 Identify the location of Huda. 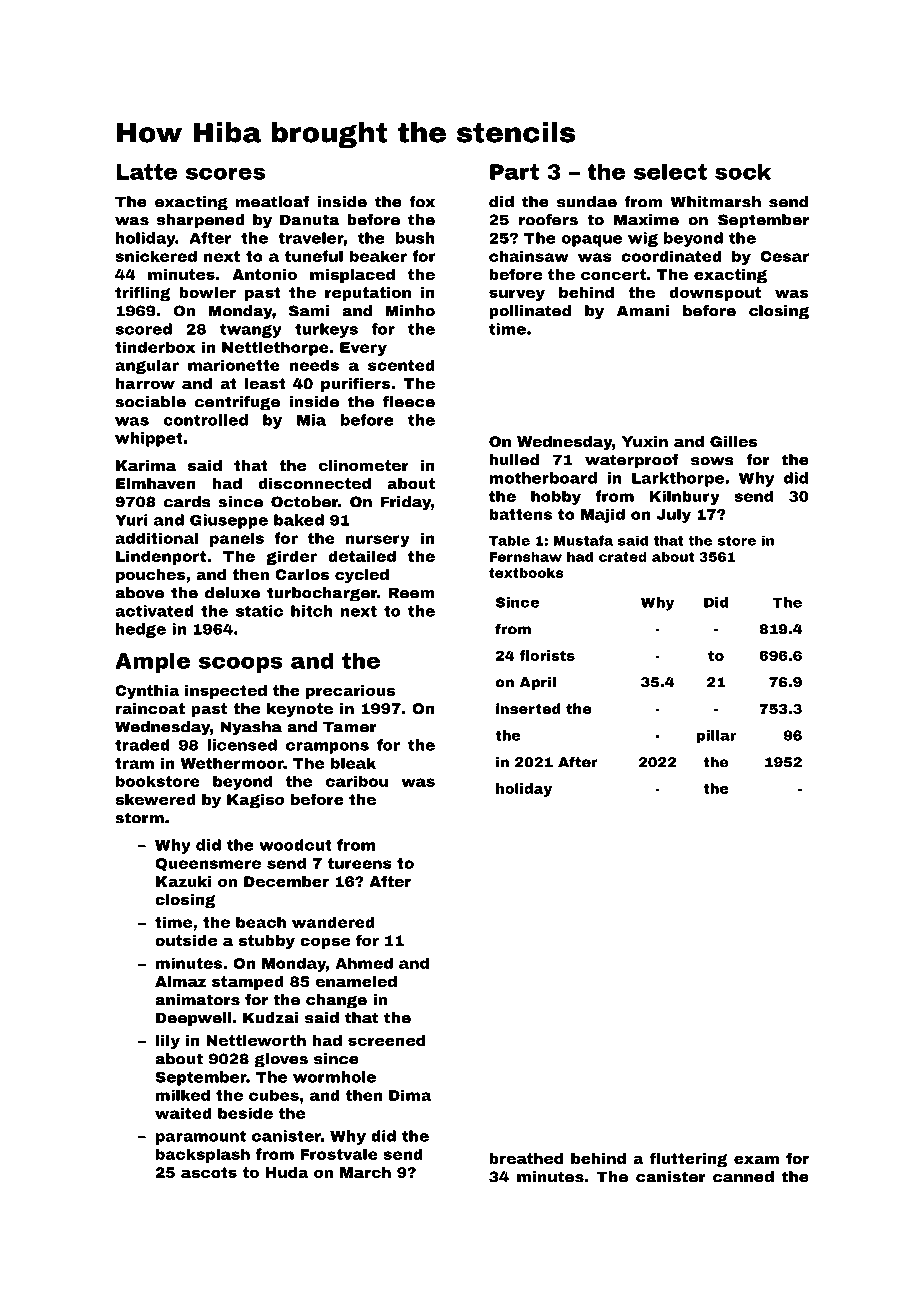
(287, 1172).
